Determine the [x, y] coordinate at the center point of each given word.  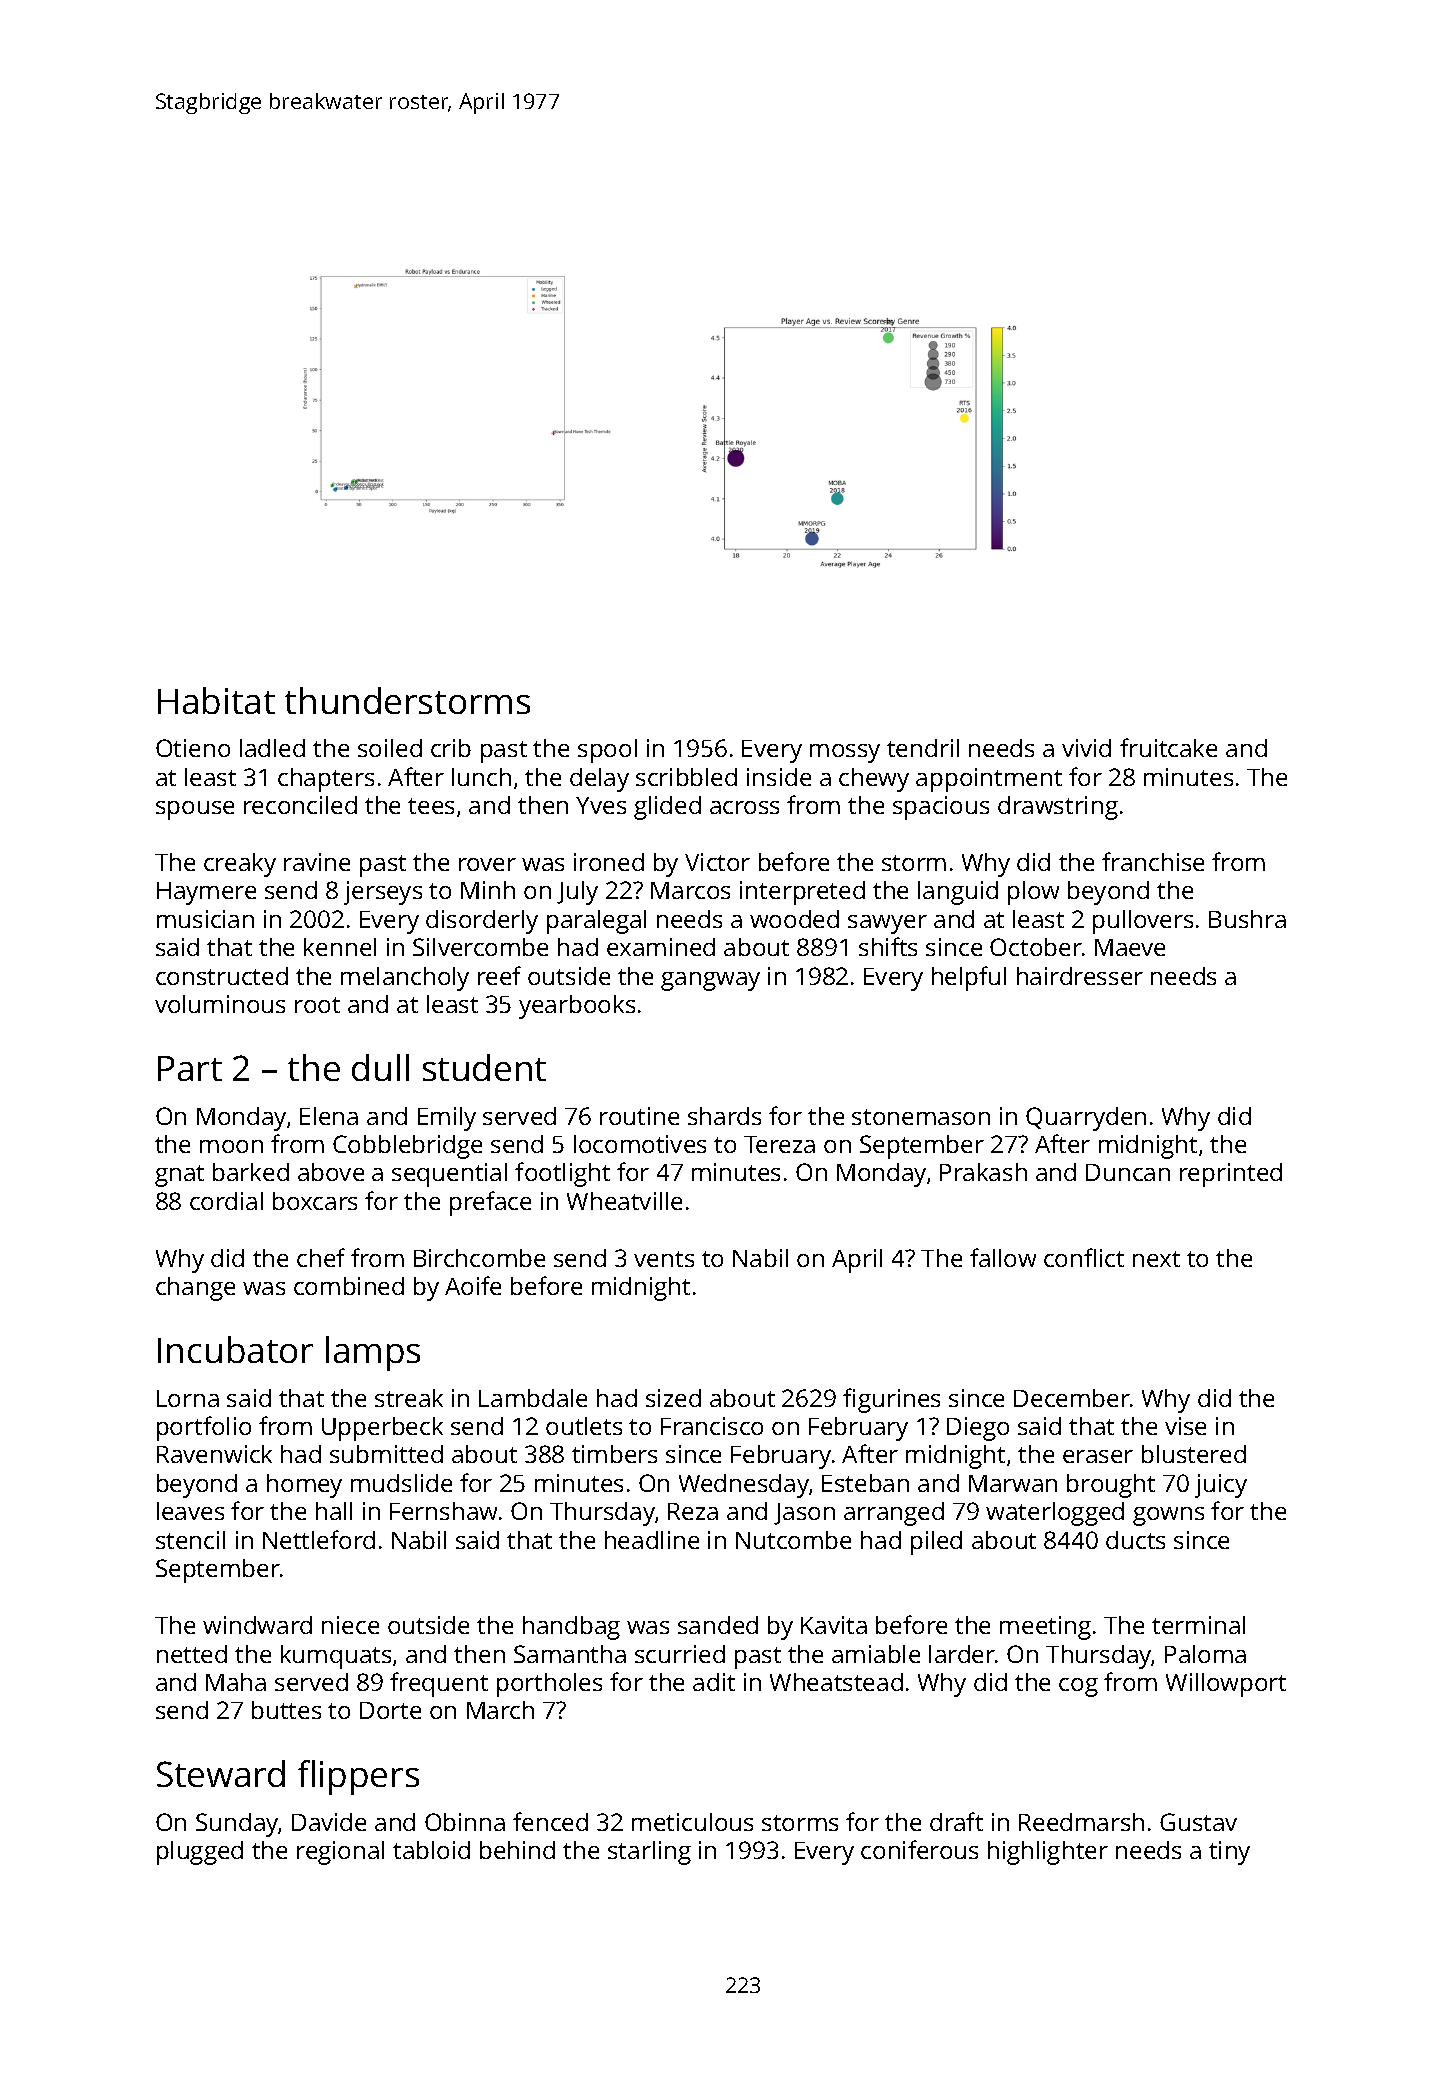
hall [334, 1511]
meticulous [692, 1822]
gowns [1168, 1516]
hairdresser [1080, 976]
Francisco [712, 1426]
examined [661, 947]
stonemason [921, 1117]
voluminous [220, 1004]
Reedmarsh [1081, 1822]
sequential [449, 1175]
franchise [1153, 861]
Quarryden [1086, 1119]
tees [431, 806]
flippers [358, 1777]
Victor [717, 862]
